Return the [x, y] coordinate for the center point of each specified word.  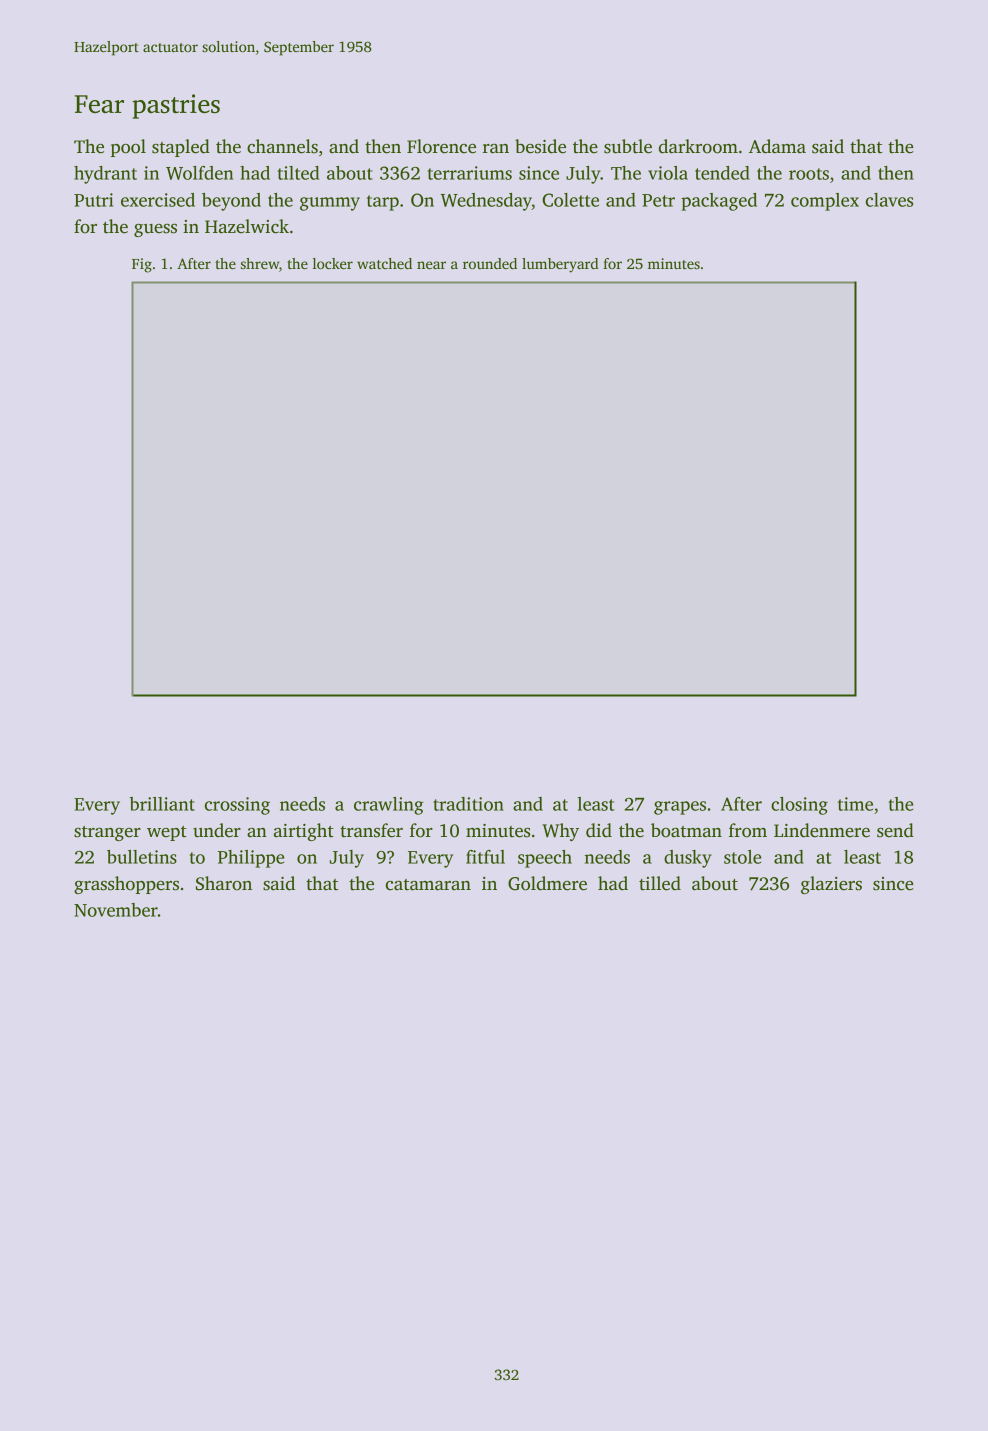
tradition [468, 804]
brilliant [162, 804]
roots [809, 174]
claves [889, 200]
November [116, 910]
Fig [142, 265]
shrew [260, 263]
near [431, 265]
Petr [658, 200]
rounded [490, 263]
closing [799, 806]
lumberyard [560, 265]
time [855, 804]
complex [825, 202]
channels [282, 146]
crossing [237, 806]
